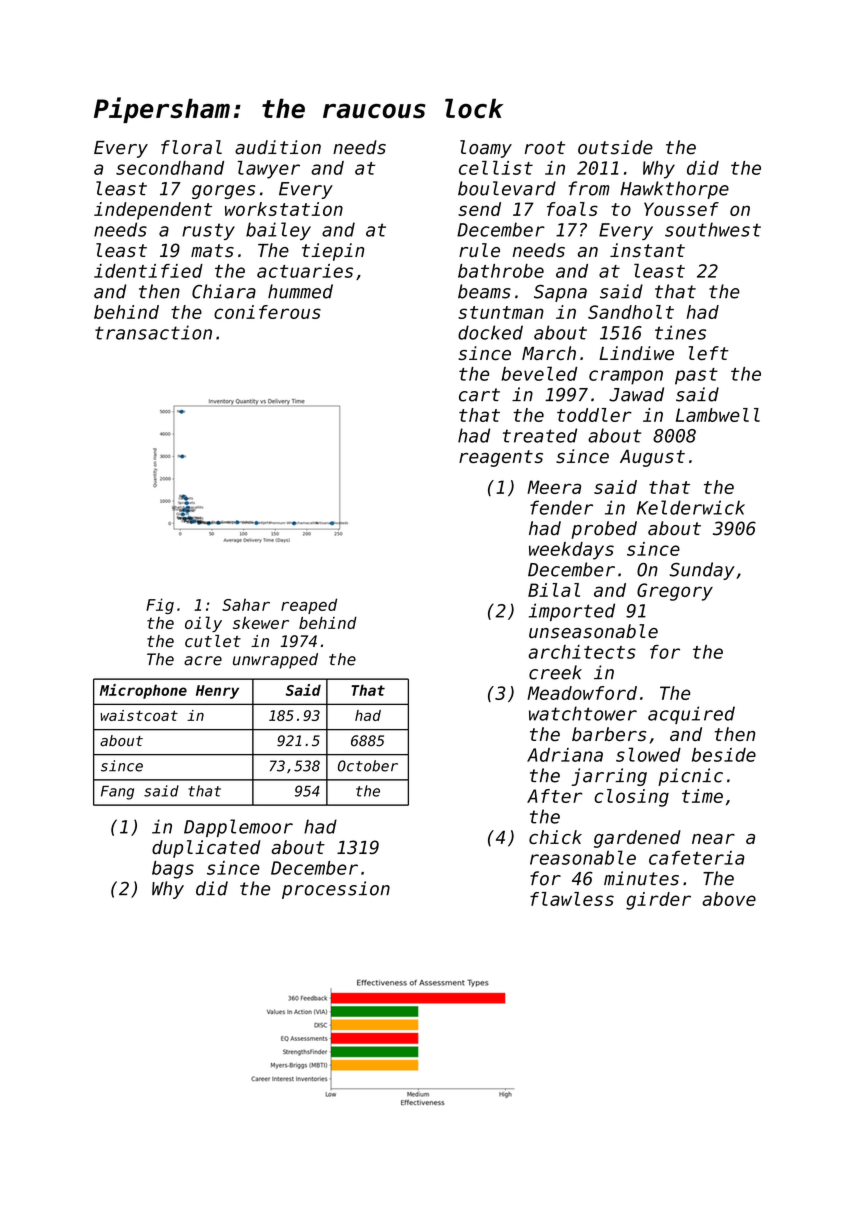  I want to click on bags, so click(173, 870).
